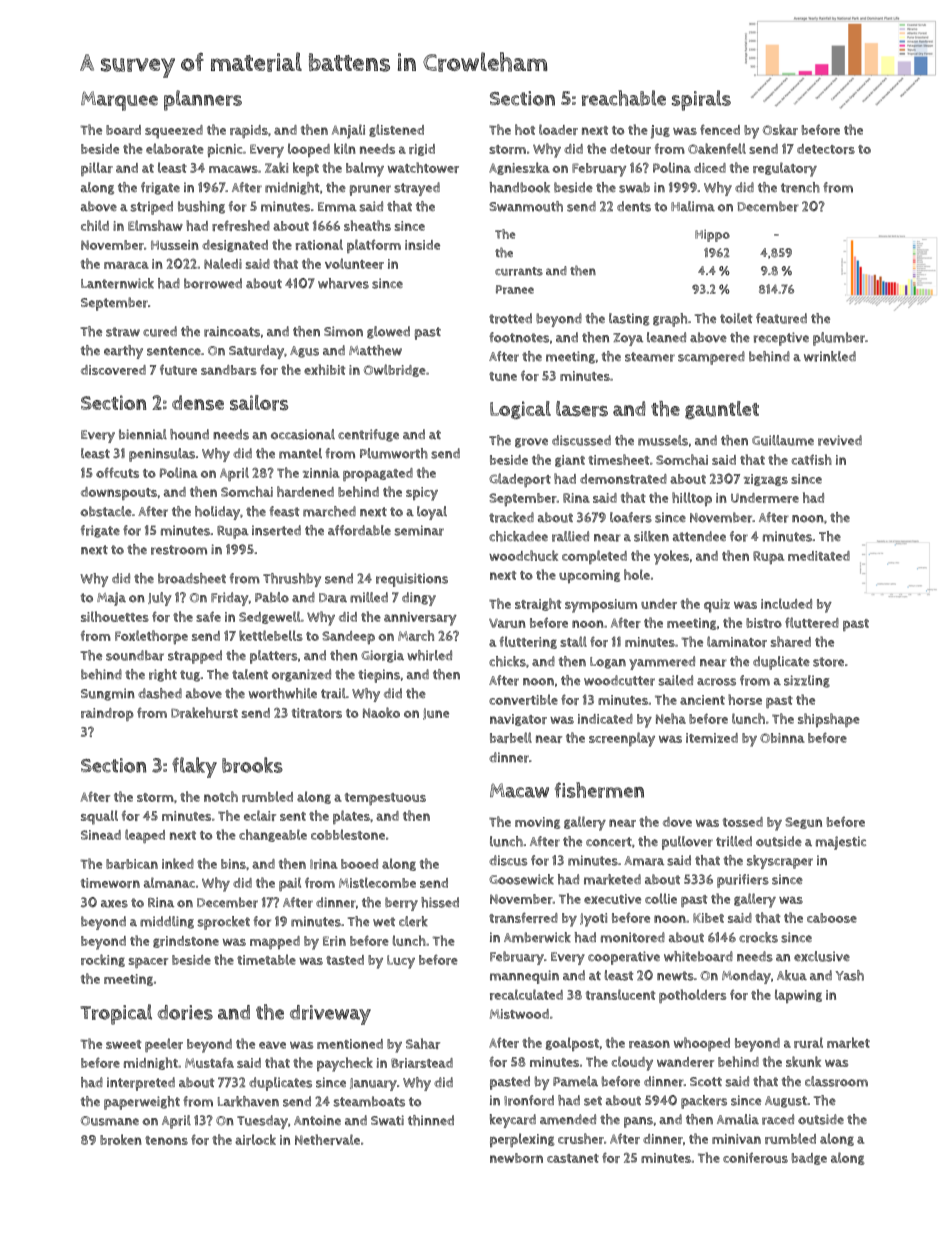  What do you see at coordinates (107, 714) in the screenshot?
I see `raindrop` at bounding box center [107, 714].
